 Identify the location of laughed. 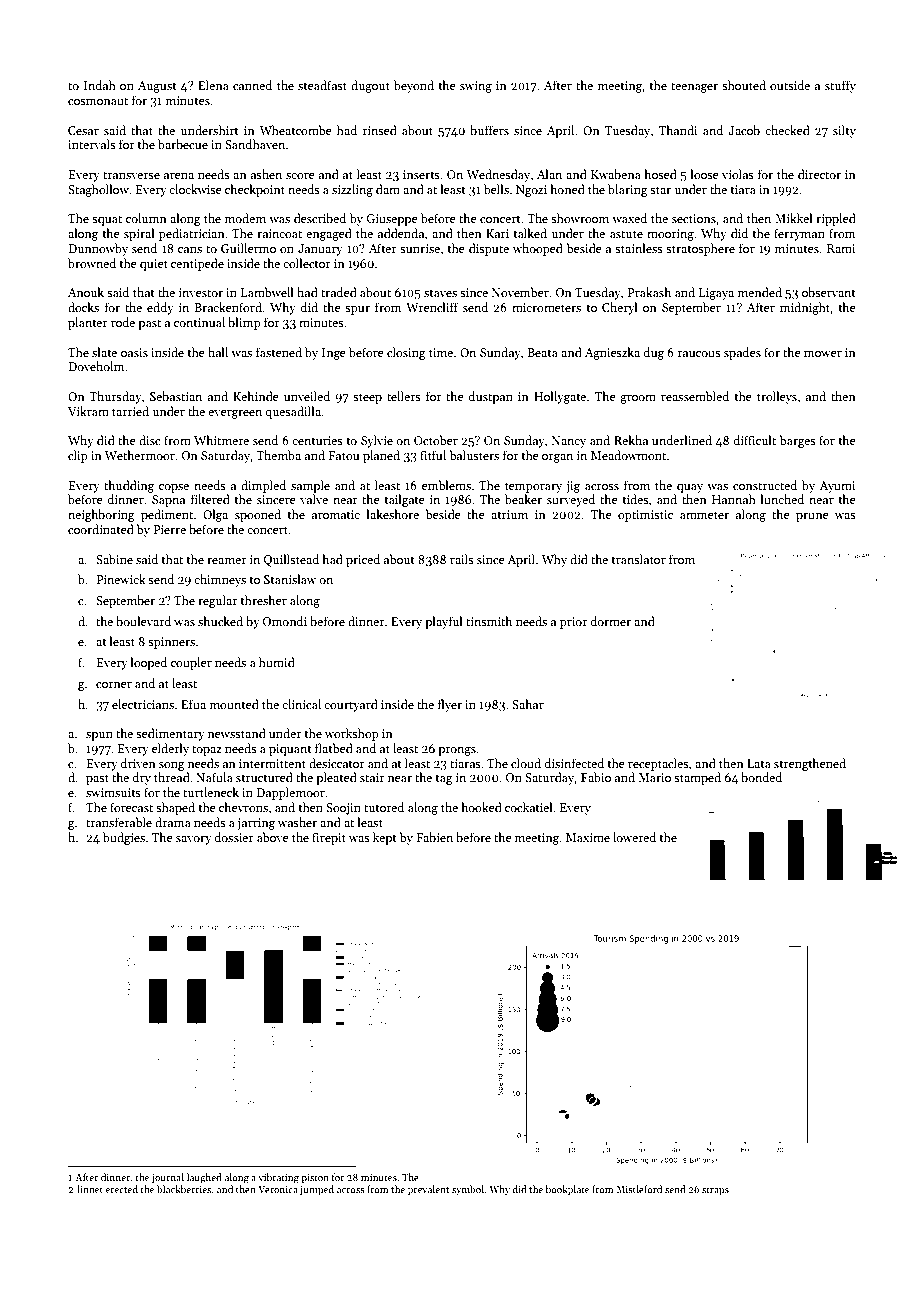
(204, 1178).
